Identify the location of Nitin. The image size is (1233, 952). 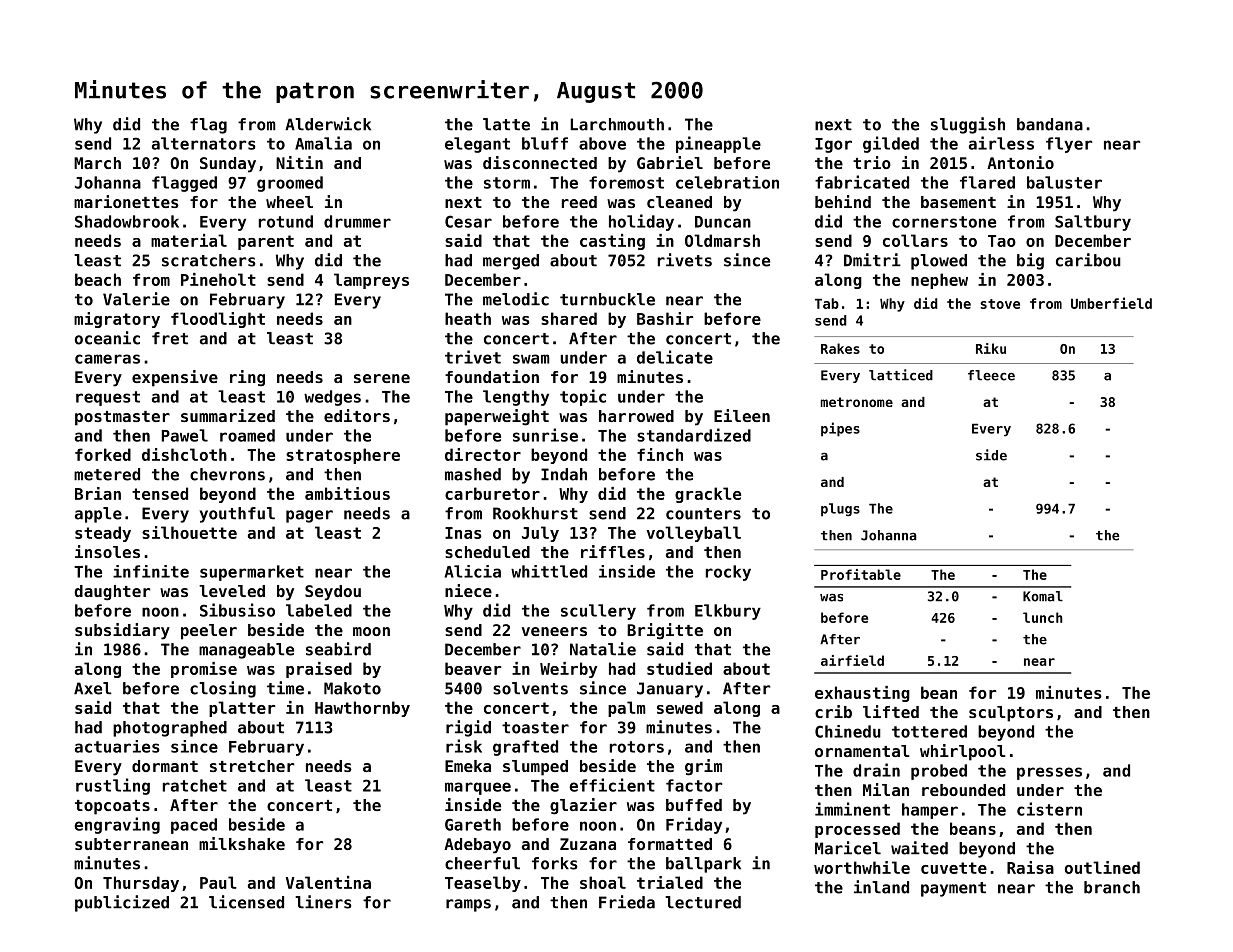
(299, 162).
